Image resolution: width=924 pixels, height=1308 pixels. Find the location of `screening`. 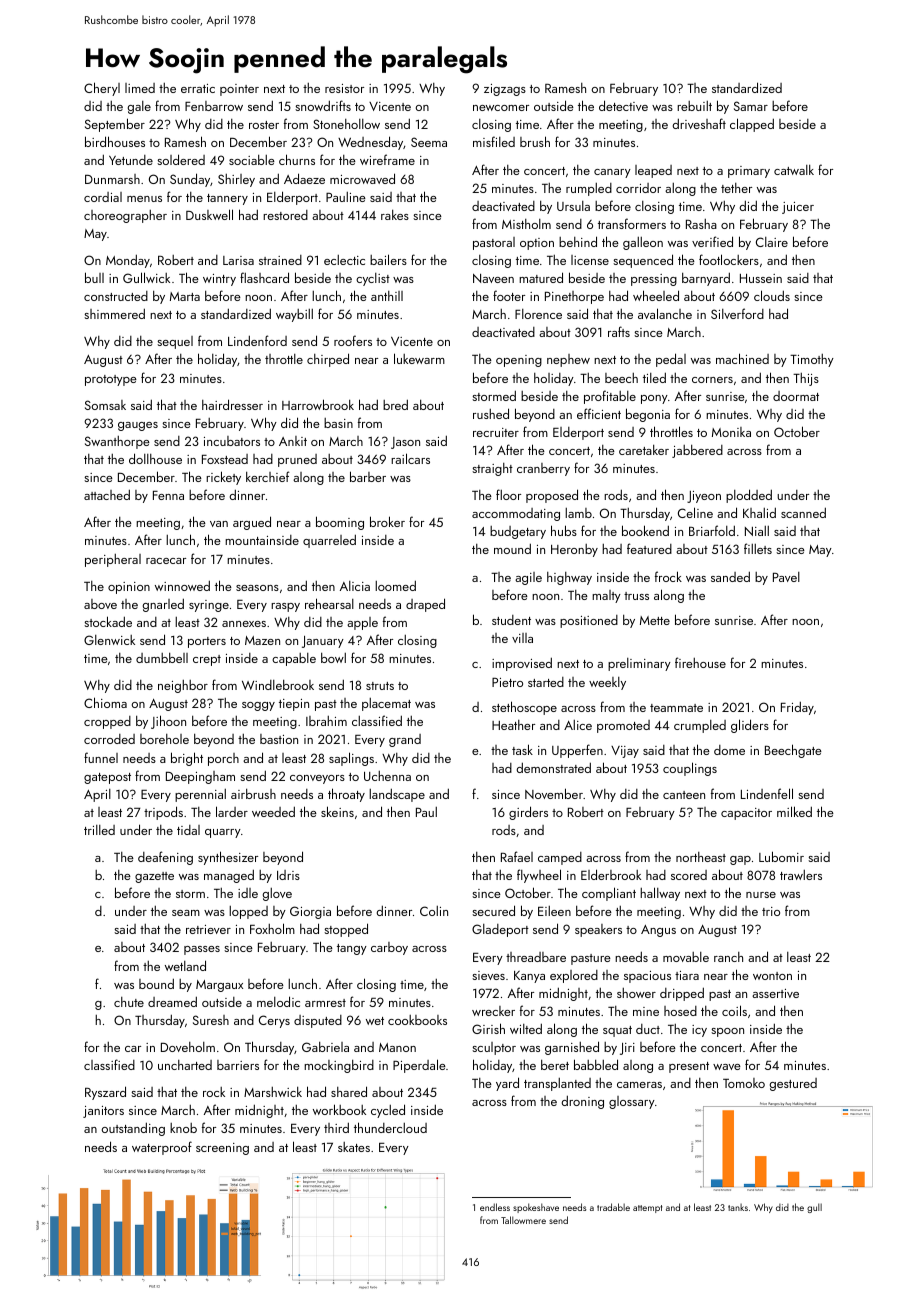

screening is located at coordinates (222, 1149).
